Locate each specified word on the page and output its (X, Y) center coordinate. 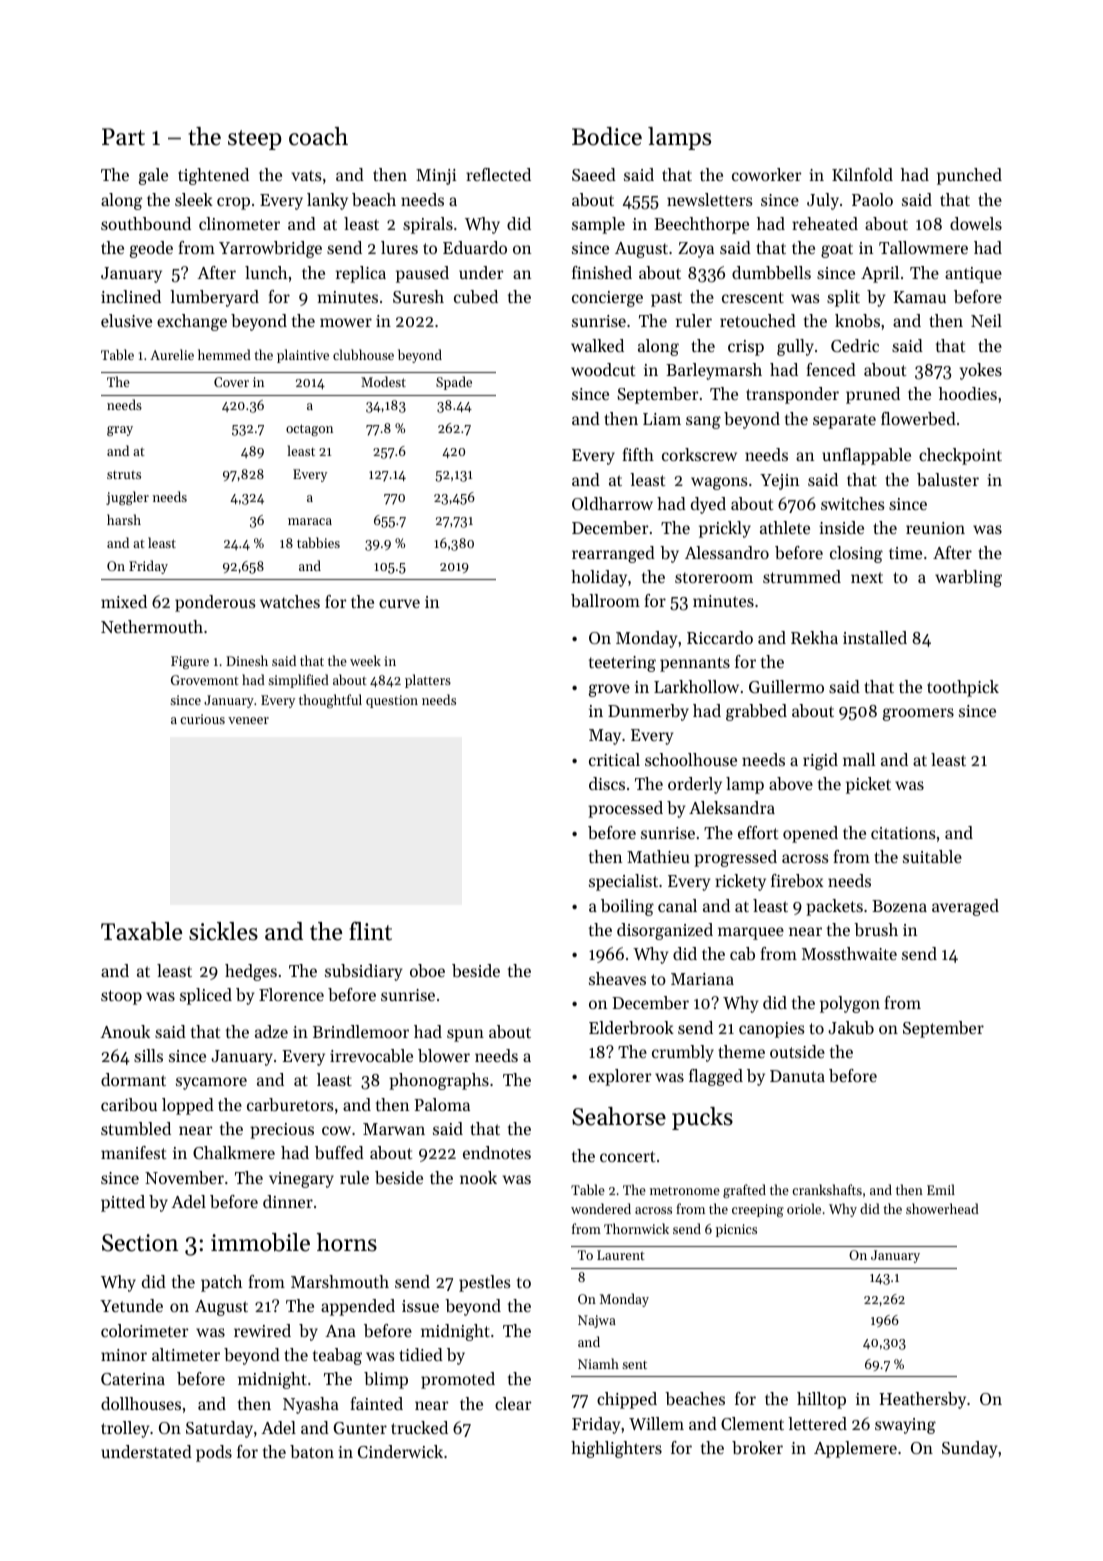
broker (757, 1447)
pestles (485, 1283)
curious (202, 719)
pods (214, 1453)
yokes (981, 371)
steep (255, 140)
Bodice (607, 136)
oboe (427, 970)
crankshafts (827, 1189)
